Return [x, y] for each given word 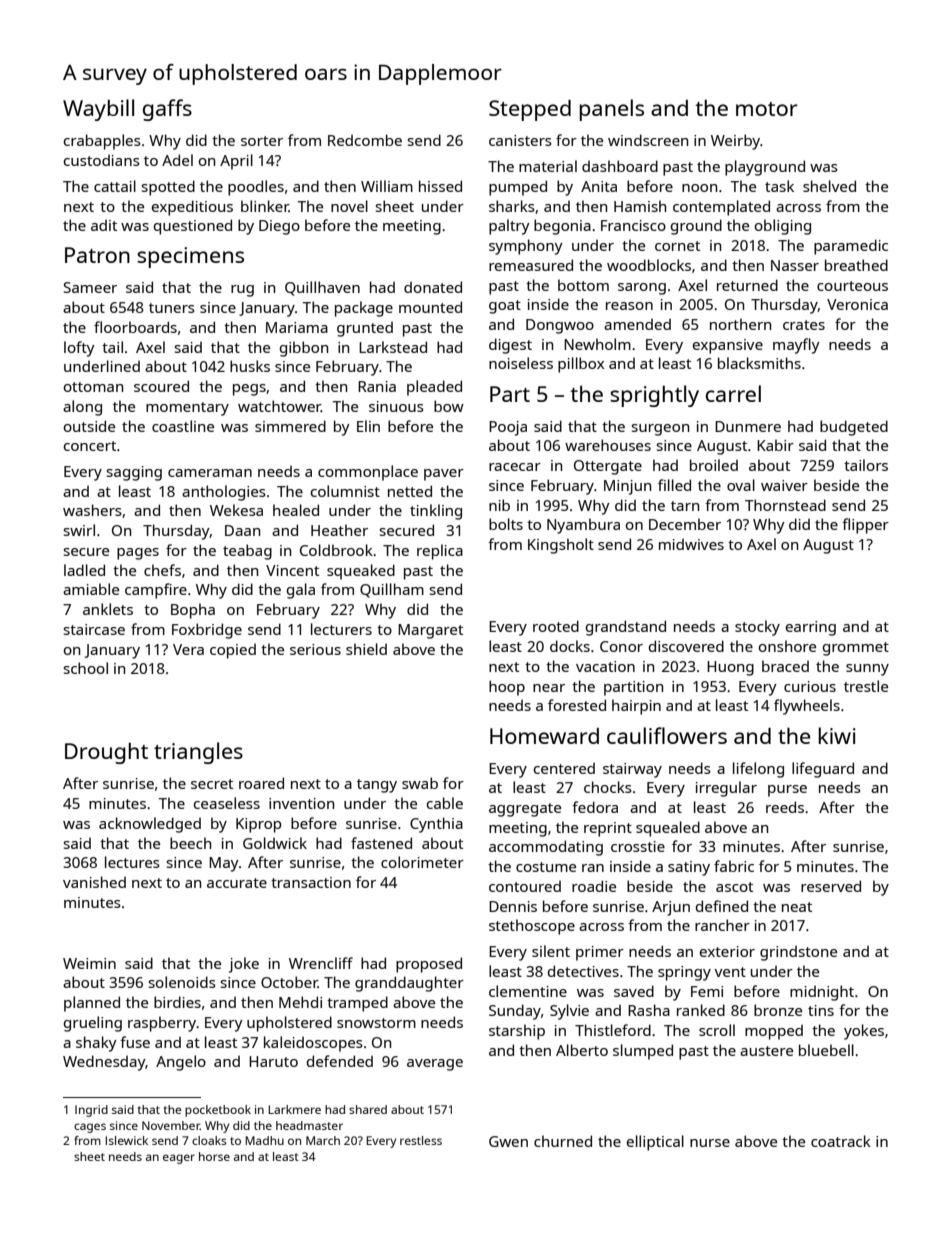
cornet [677, 246]
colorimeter [422, 862]
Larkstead [393, 347]
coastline [183, 426]
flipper [865, 526]
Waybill [98, 110]
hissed [440, 186]
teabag [247, 552]
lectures [132, 862]
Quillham [392, 590]
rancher [722, 925]
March [323, 1140]
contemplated [721, 208]
